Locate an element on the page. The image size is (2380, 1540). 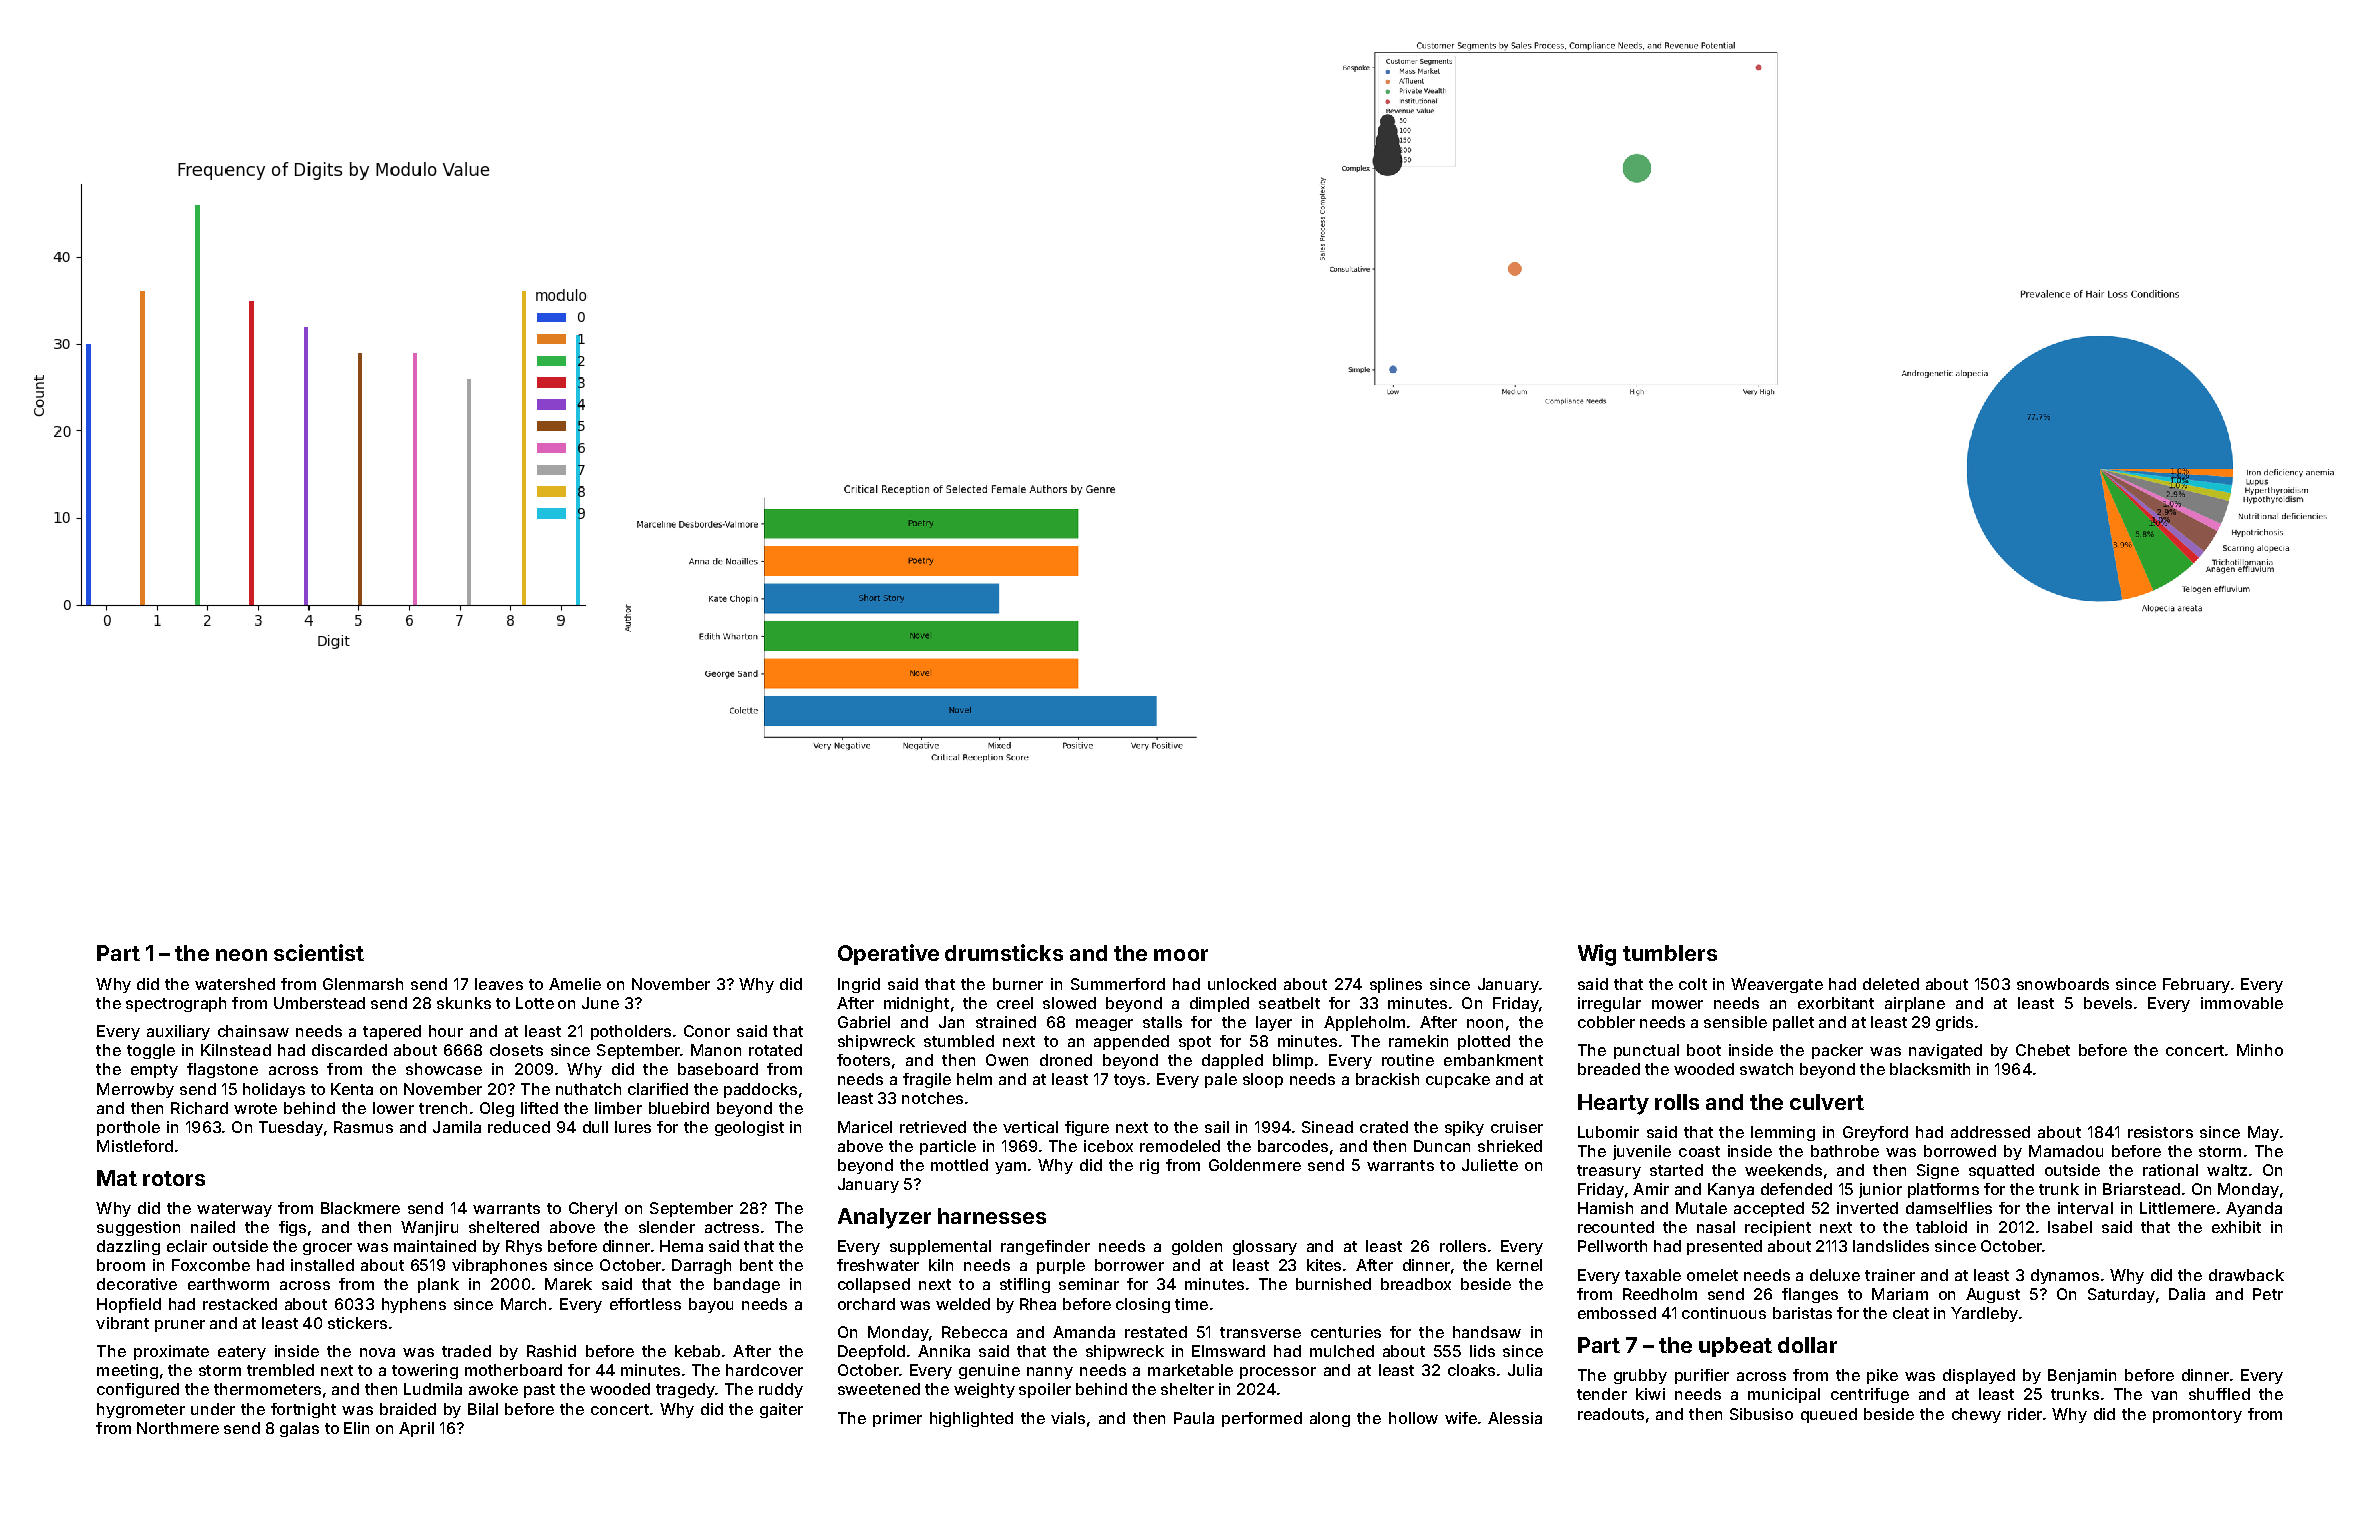
galas is located at coordinates (299, 1429).
